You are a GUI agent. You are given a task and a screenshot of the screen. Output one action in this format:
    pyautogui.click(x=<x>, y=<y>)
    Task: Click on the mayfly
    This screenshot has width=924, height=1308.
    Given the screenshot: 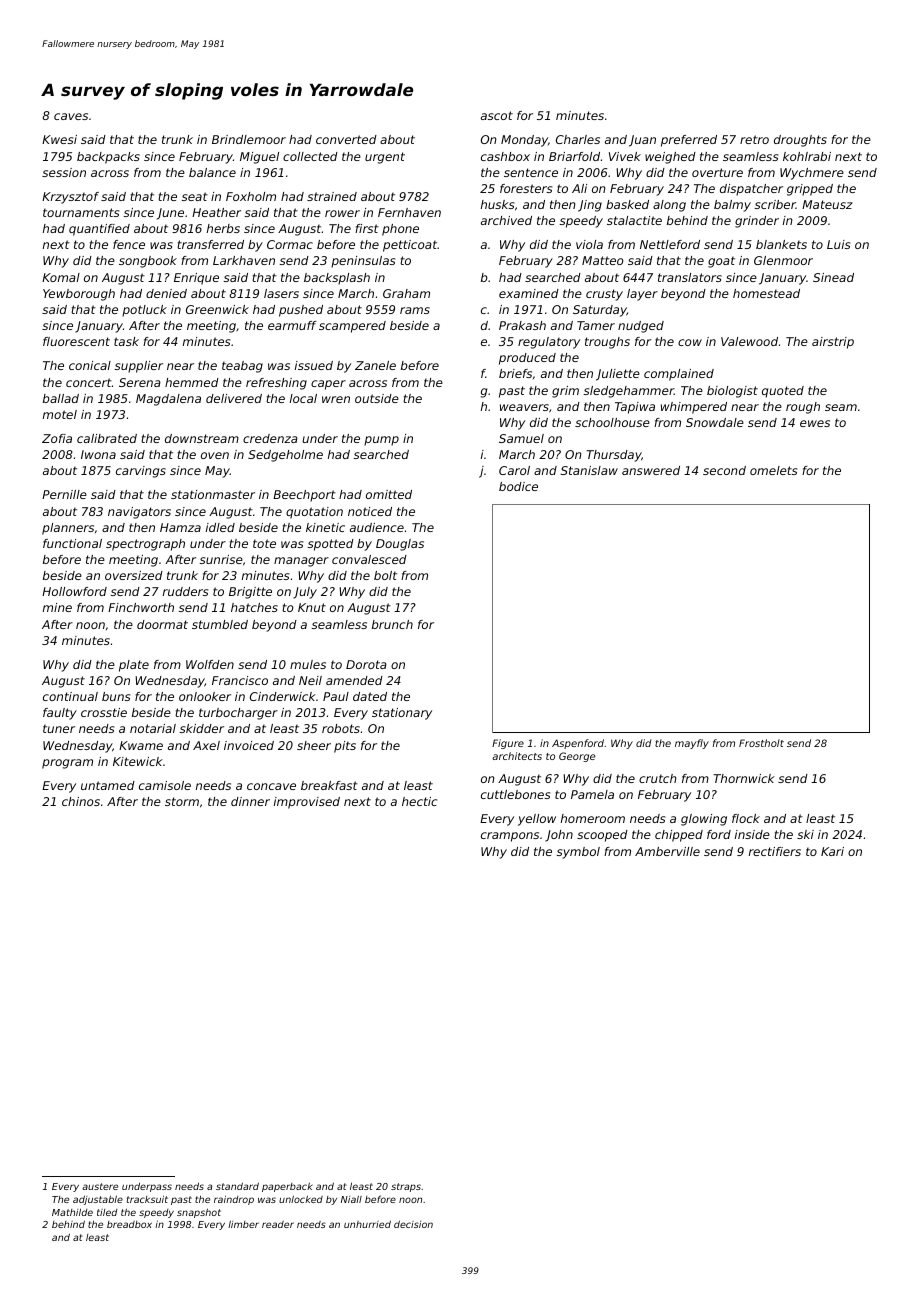 What is the action you would take?
    pyautogui.click(x=692, y=744)
